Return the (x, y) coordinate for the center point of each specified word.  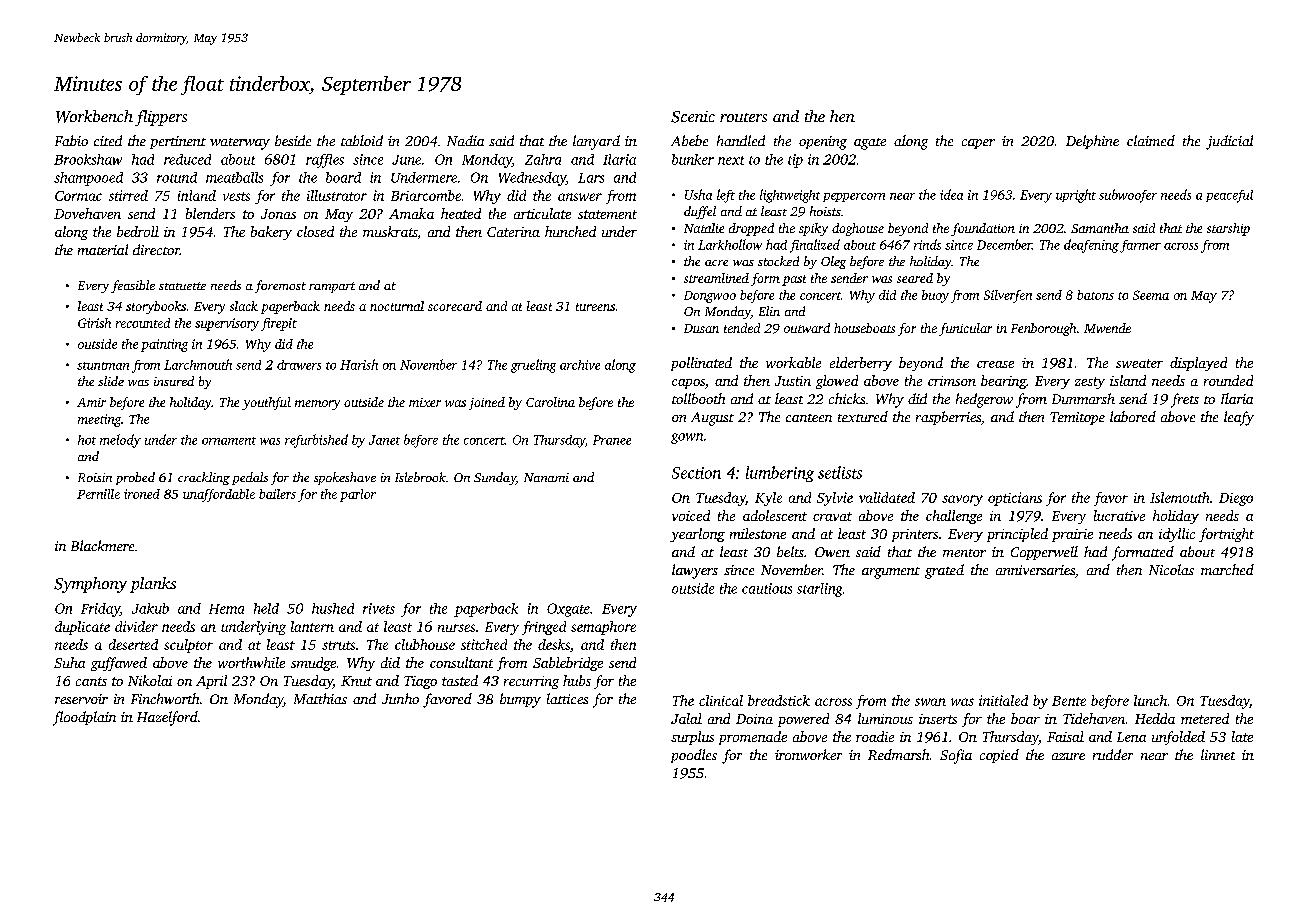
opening (823, 143)
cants (91, 681)
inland (197, 195)
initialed (1003, 700)
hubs (577, 680)
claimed (1151, 140)
